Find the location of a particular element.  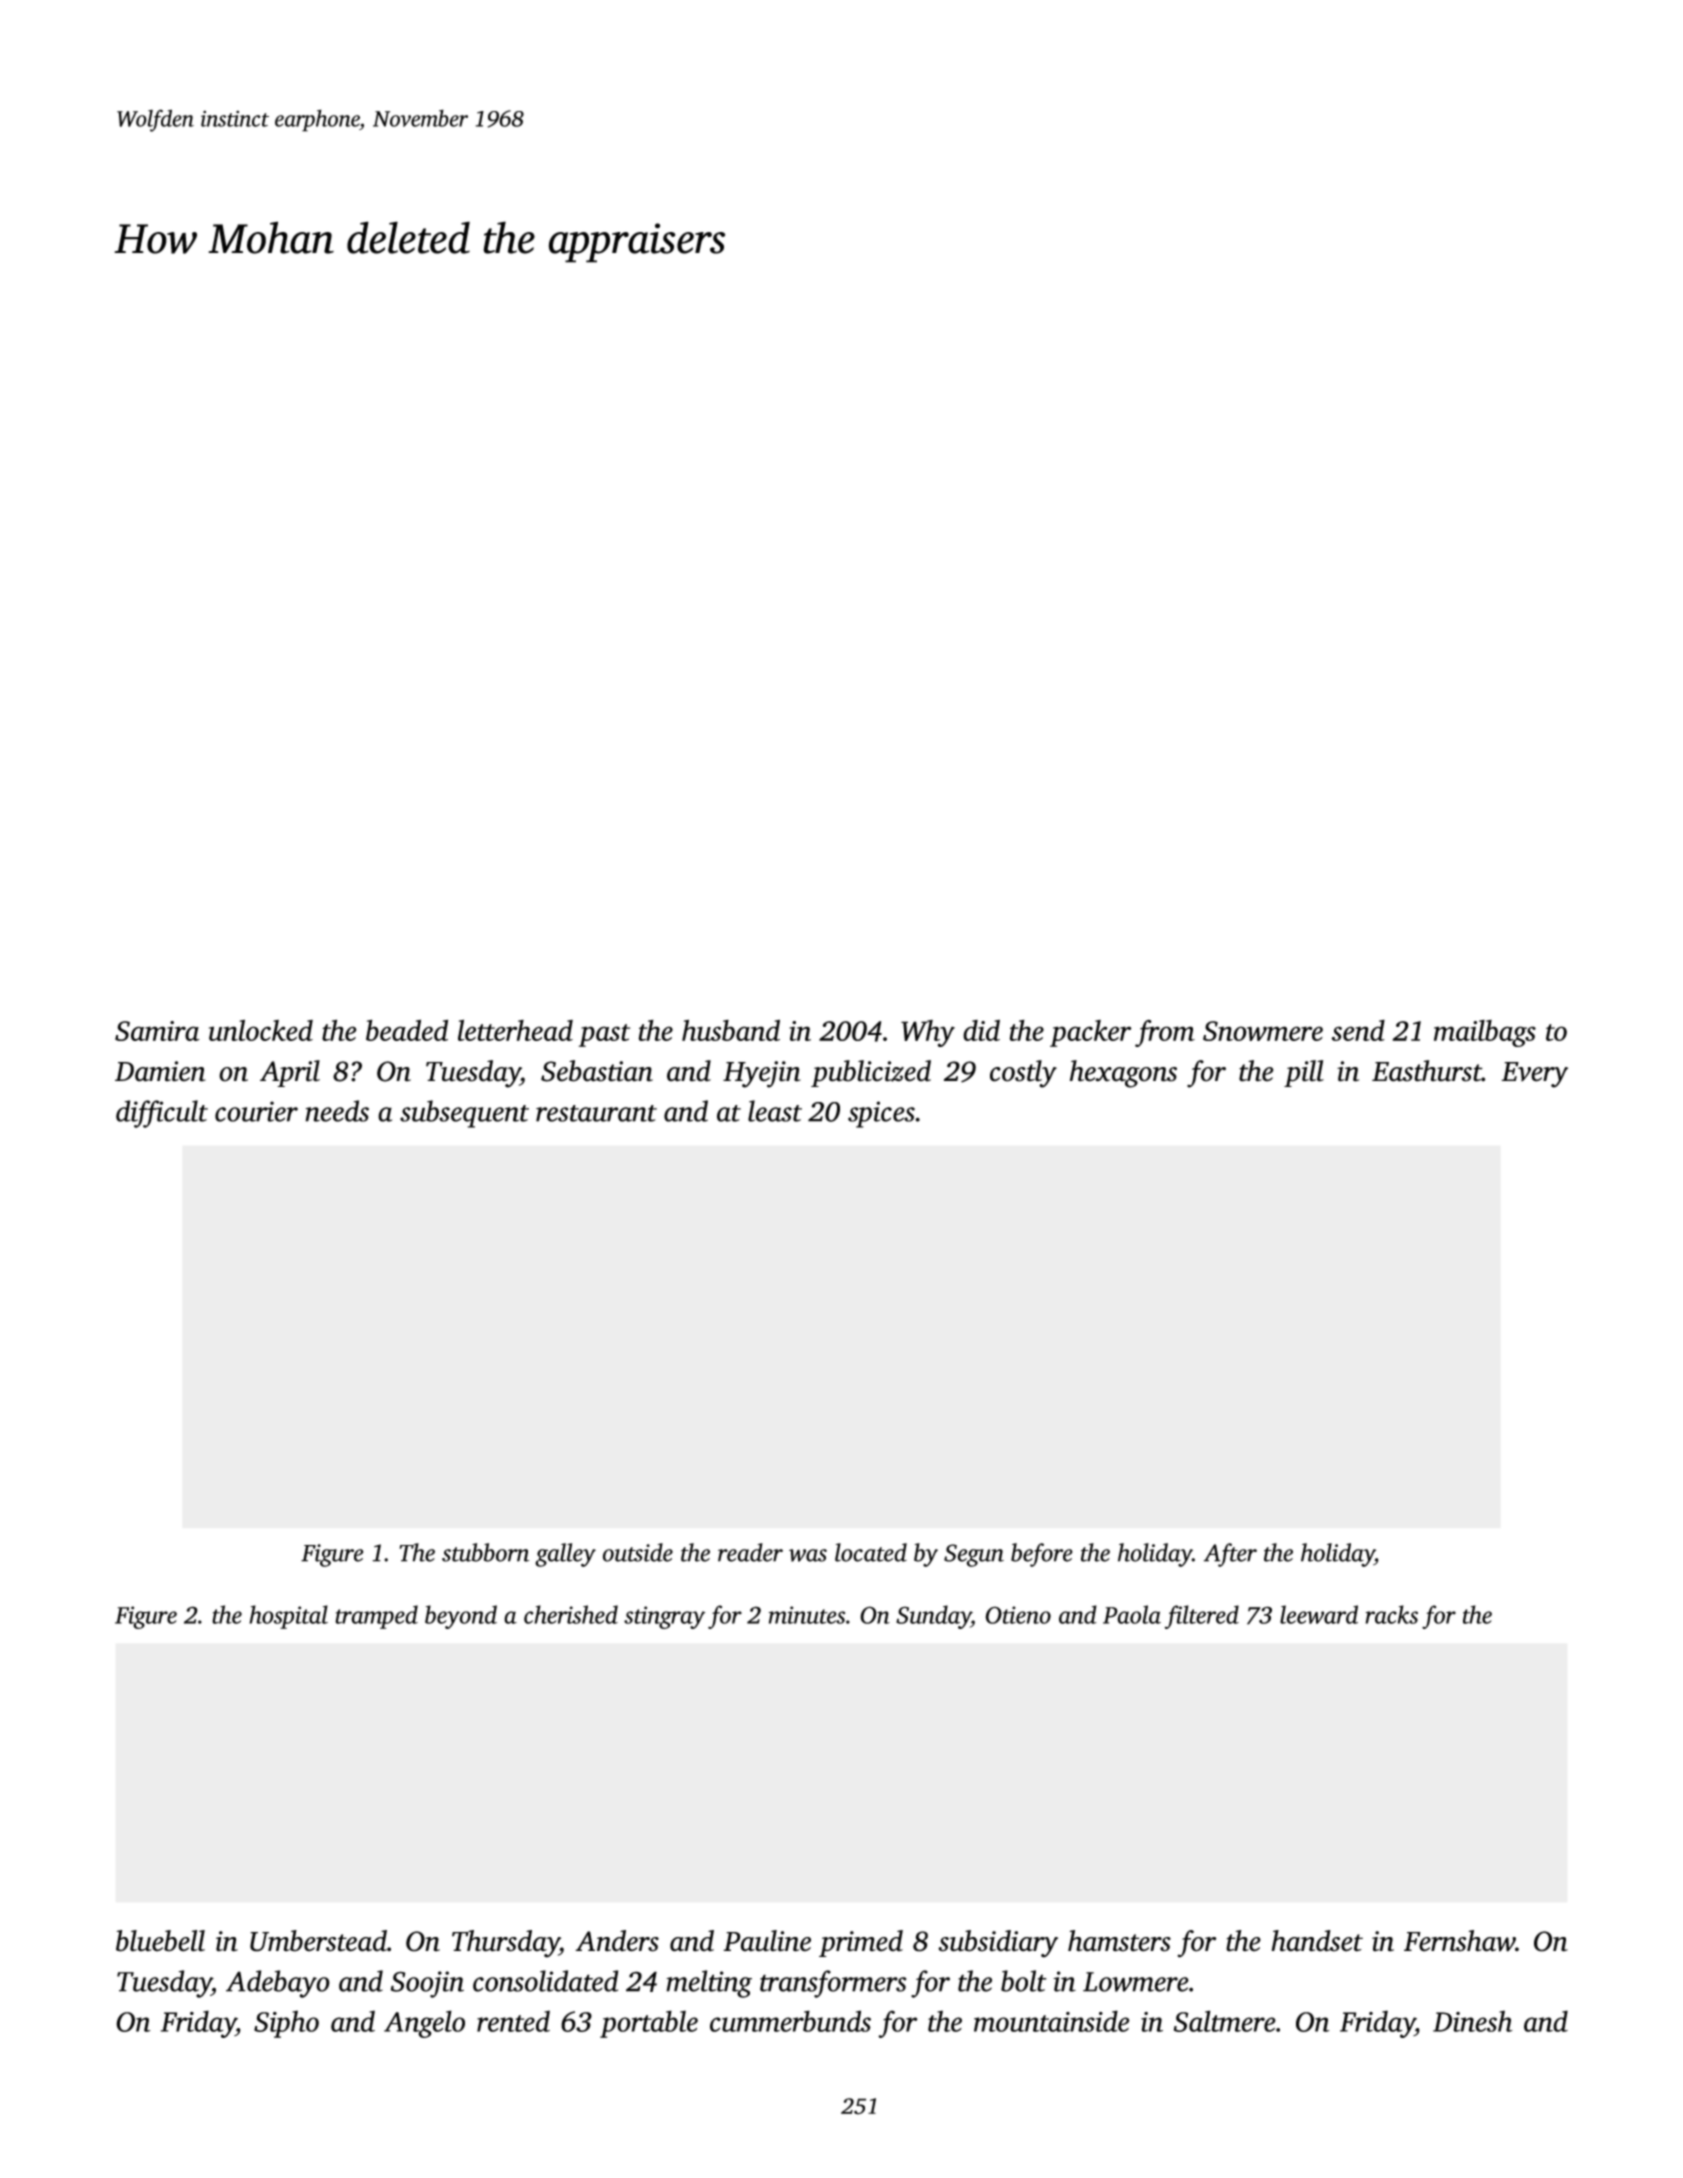

subsequent is located at coordinates (464, 1114).
